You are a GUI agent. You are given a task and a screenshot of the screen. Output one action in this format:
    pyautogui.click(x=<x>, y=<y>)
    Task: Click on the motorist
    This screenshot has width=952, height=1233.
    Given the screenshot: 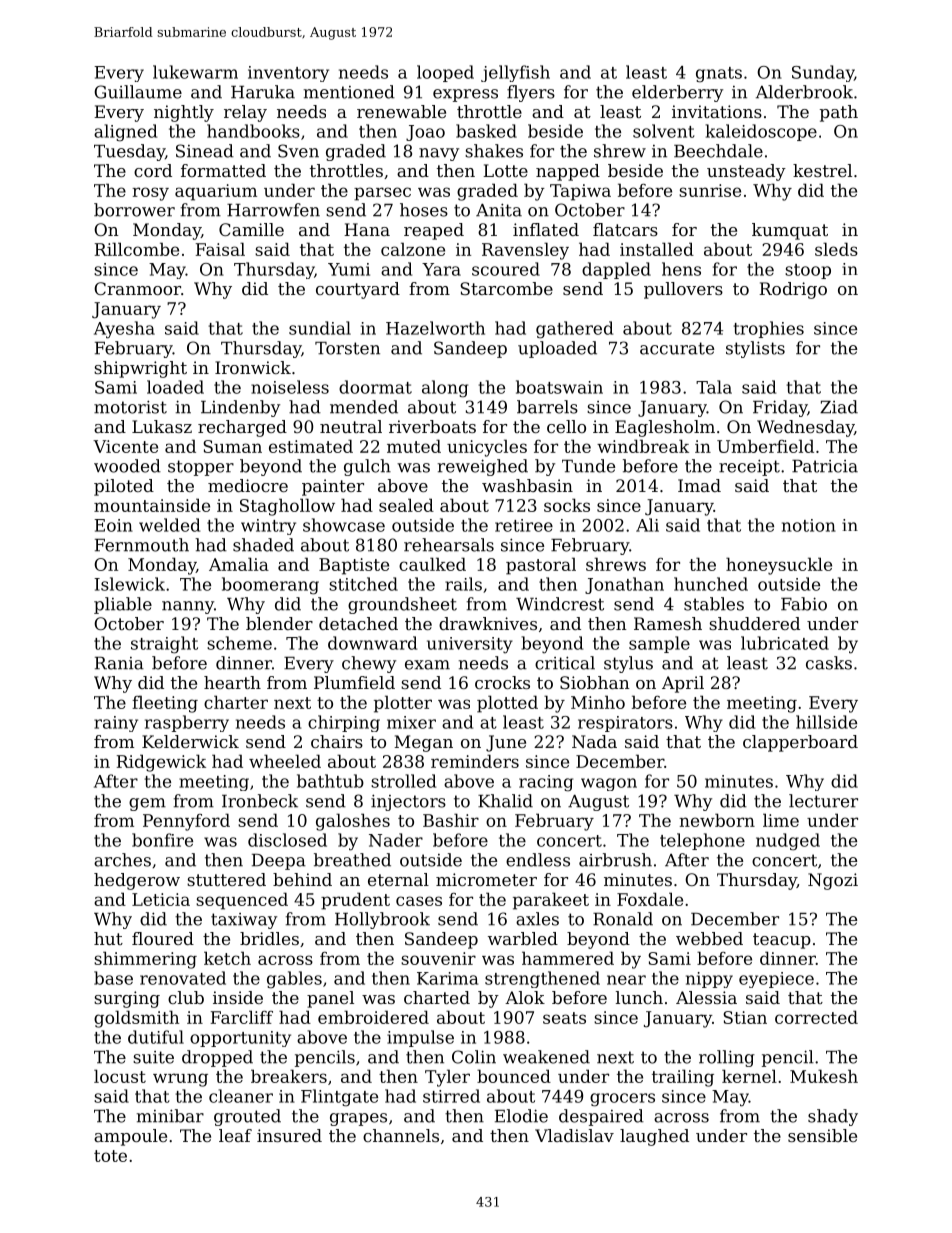 What is the action you would take?
    pyautogui.click(x=130, y=407)
